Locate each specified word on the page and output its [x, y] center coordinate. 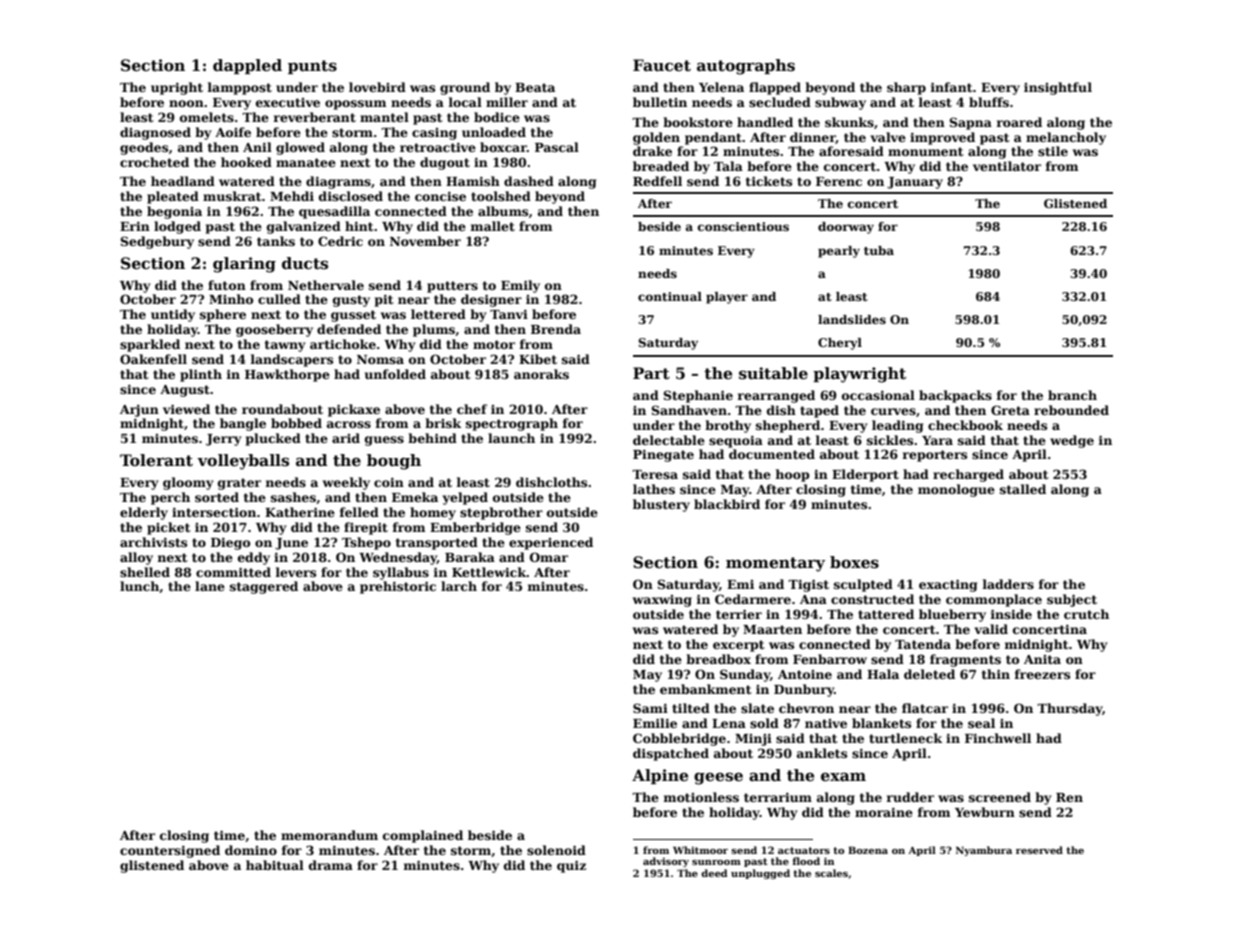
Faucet [662, 65]
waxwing [662, 601]
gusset [353, 316]
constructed [872, 599]
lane [210, 586]
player [727, 298]
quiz [571, 866]
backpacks [955, 396]
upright [177, 88]
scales [831, 873]
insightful [1058, 88]
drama [331, 865]
